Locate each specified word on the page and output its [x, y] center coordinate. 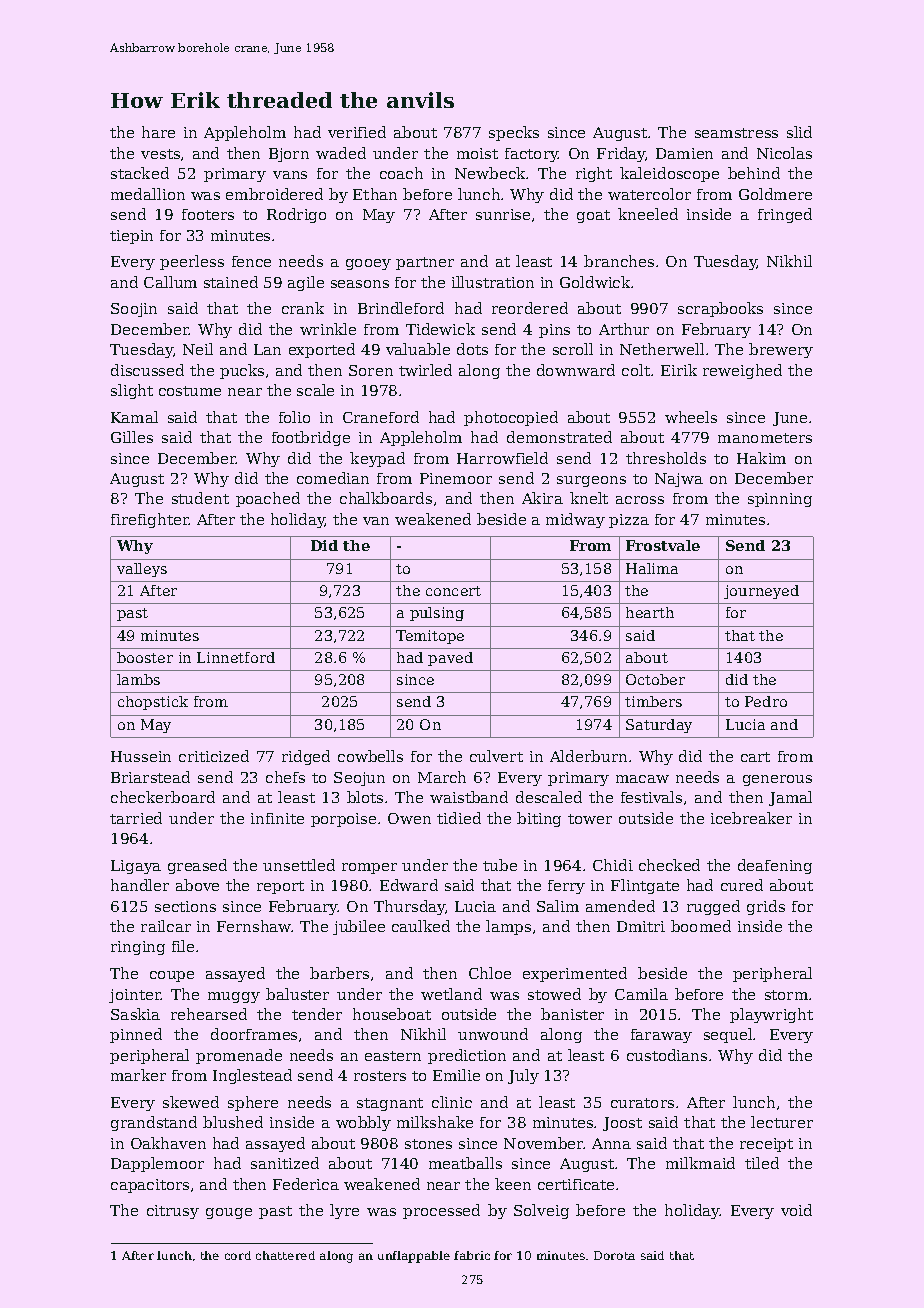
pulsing [437, 614]
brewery [781, 350]
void [796, 1210]
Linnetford [236, 657]
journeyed [761, 592]
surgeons [591, 481]
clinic [452, 1102]
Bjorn [289, 155]
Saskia [135, 1014]
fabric [472, 1255]
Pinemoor [456, 478]
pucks [242, 371]
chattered [285, 1255]
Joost [622, 1124]
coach [401, 173]
